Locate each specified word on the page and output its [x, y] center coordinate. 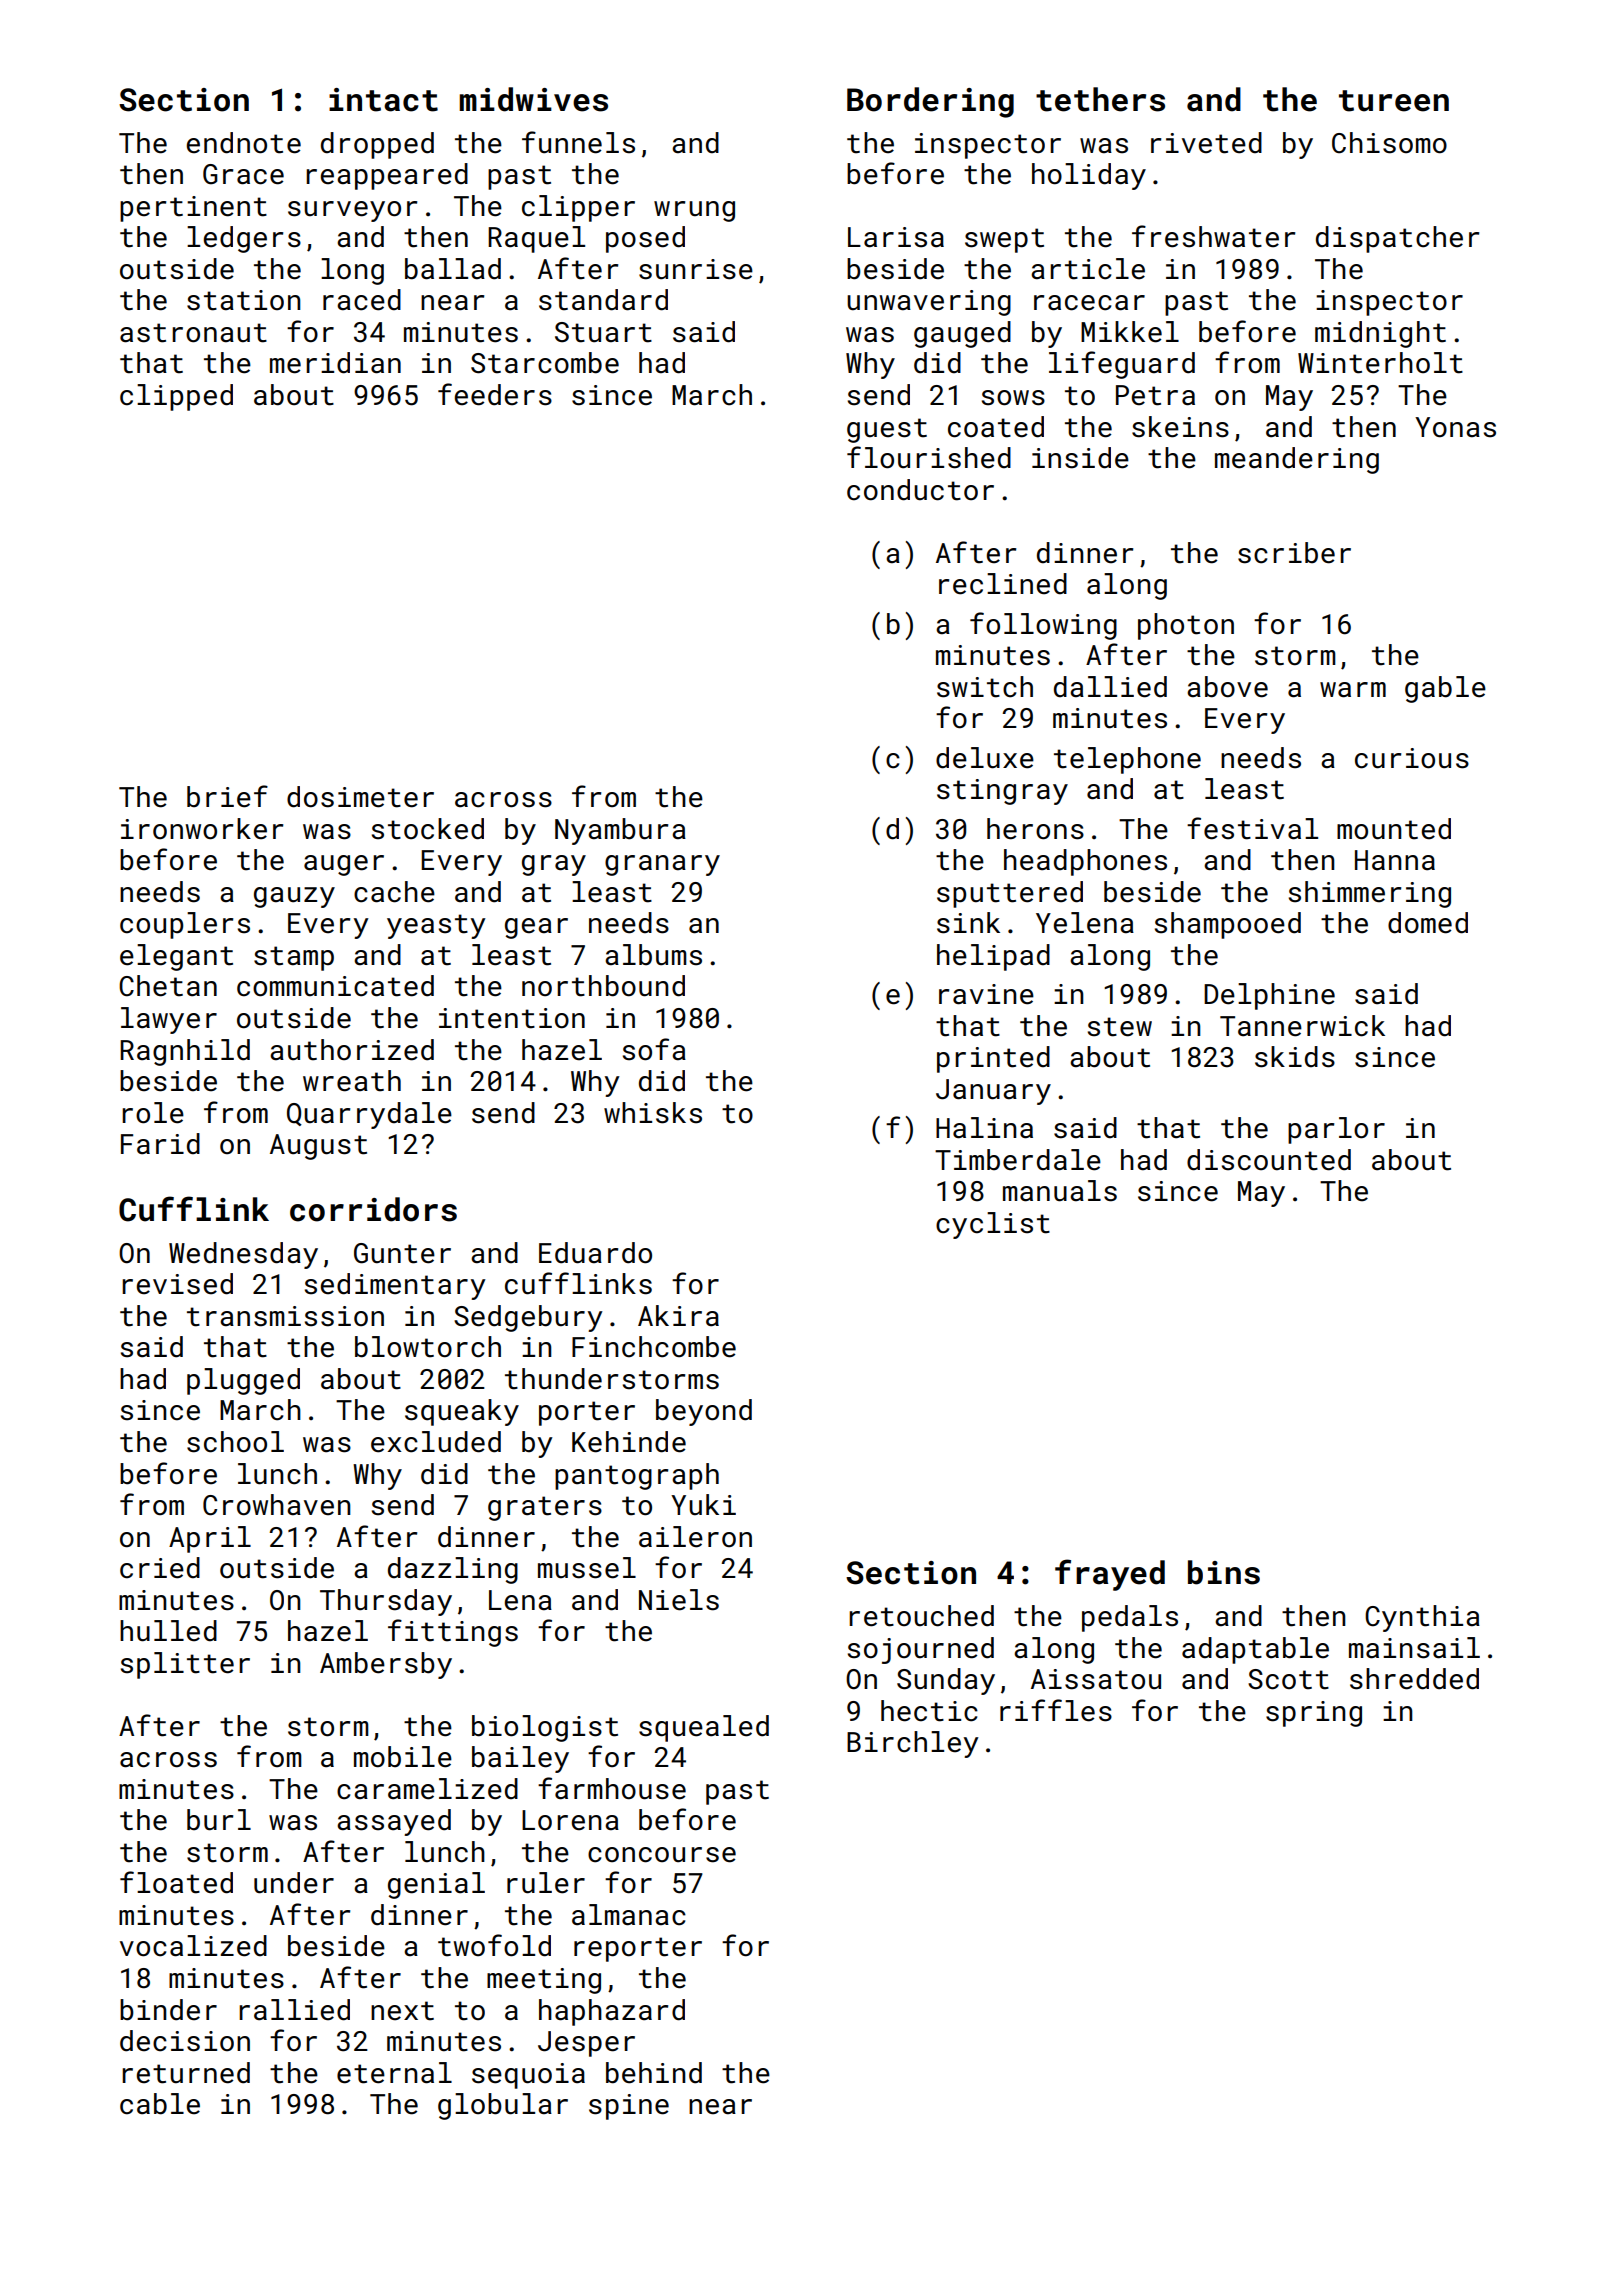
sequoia [528, 2076]
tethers [1100, 99]
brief [227, 796]
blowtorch [428, 1347]
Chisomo [1389, 143]
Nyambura [620, 831]
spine [629, 2107]
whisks [653, 1113]
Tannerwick [1302, 1026]
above [1227, 687]
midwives [533, 99]
